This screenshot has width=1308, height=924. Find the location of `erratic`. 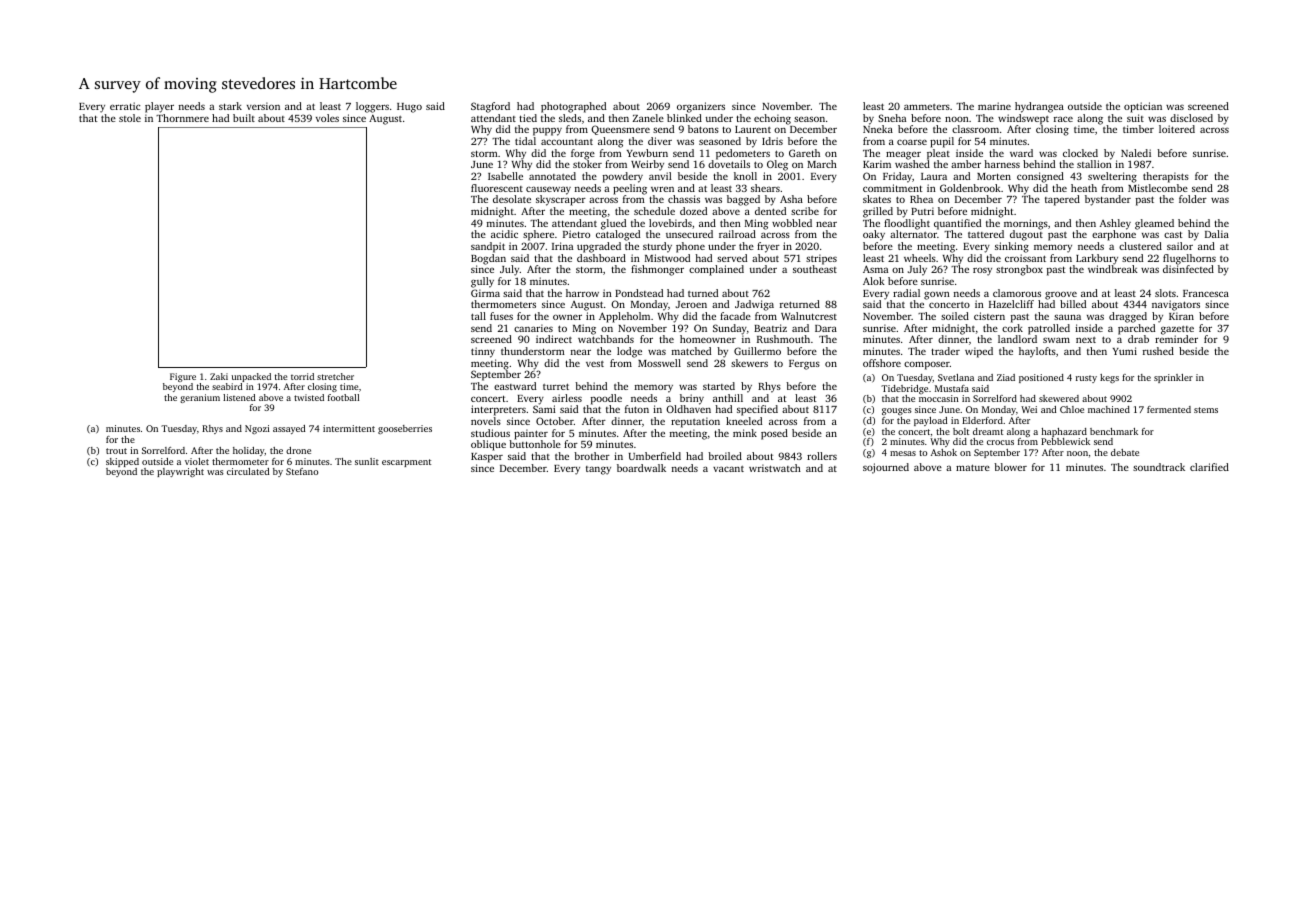

erratic is located at coordinates (125, 106).
